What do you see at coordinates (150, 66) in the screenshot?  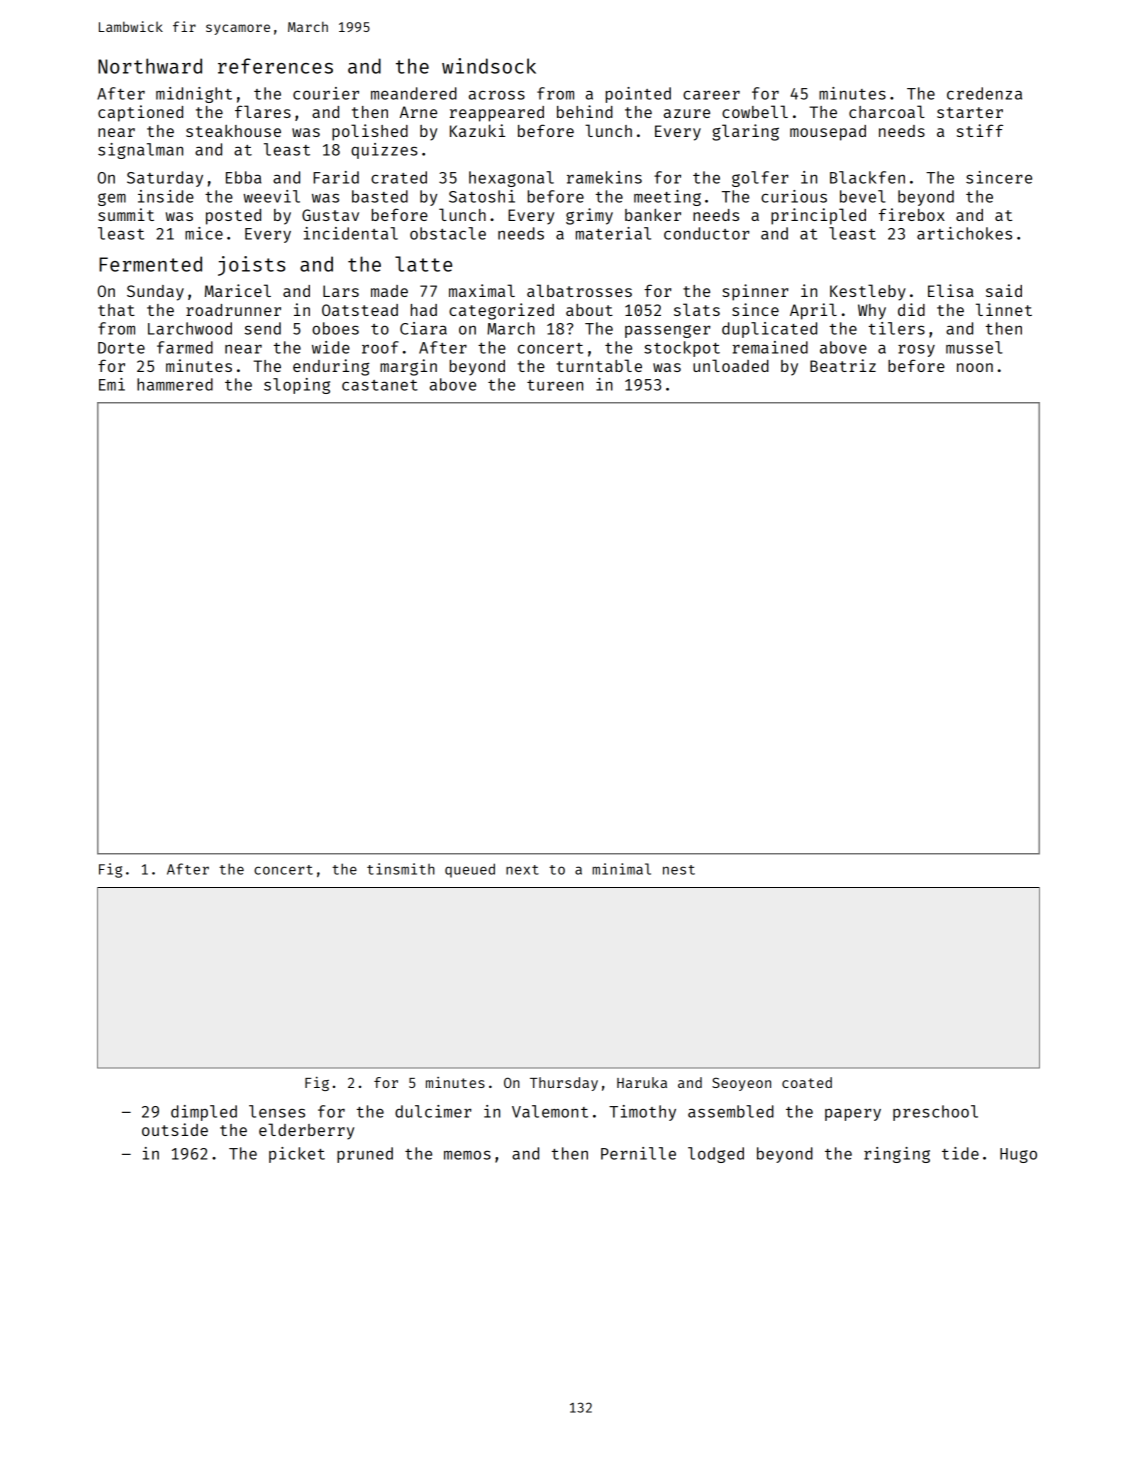 I see `Northward` at bounding box center [150, 66].
